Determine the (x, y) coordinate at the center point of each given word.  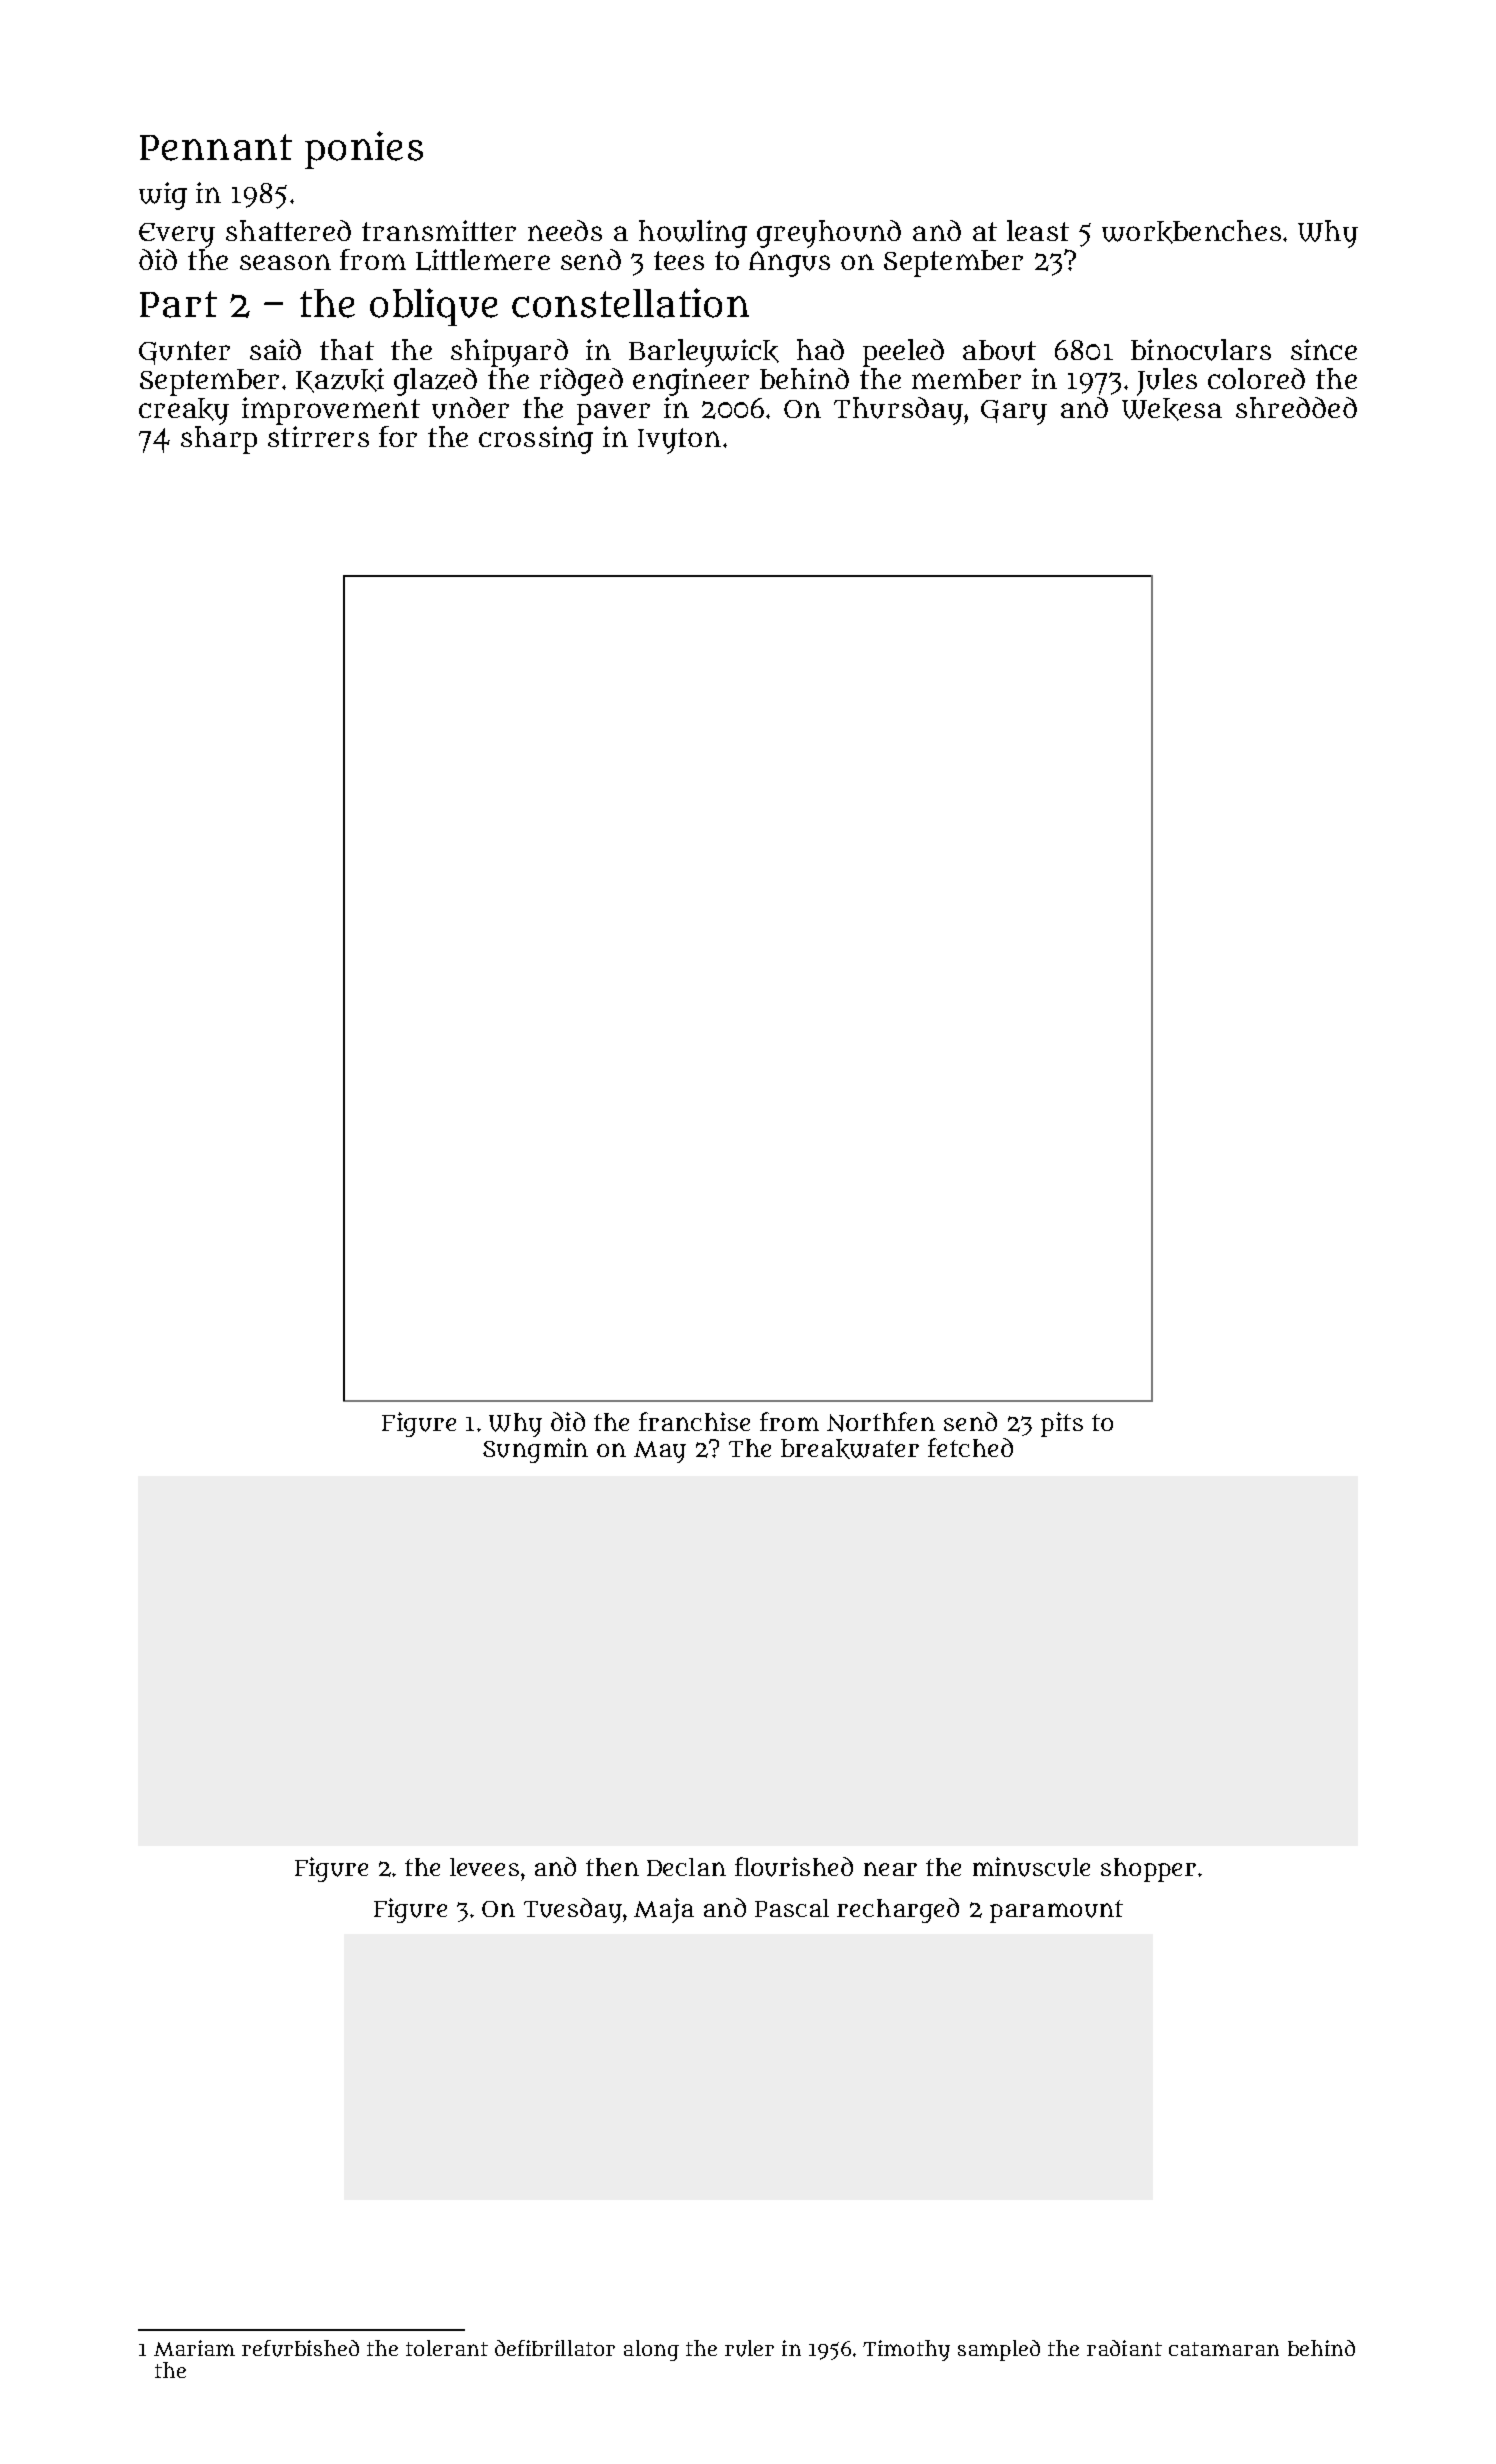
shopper (1148, 1870)
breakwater (850, 1449)
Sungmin (535, 1450)
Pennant (216, 147)
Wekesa (1172, 409)
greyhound (829, 234)
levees (484, 1867)
